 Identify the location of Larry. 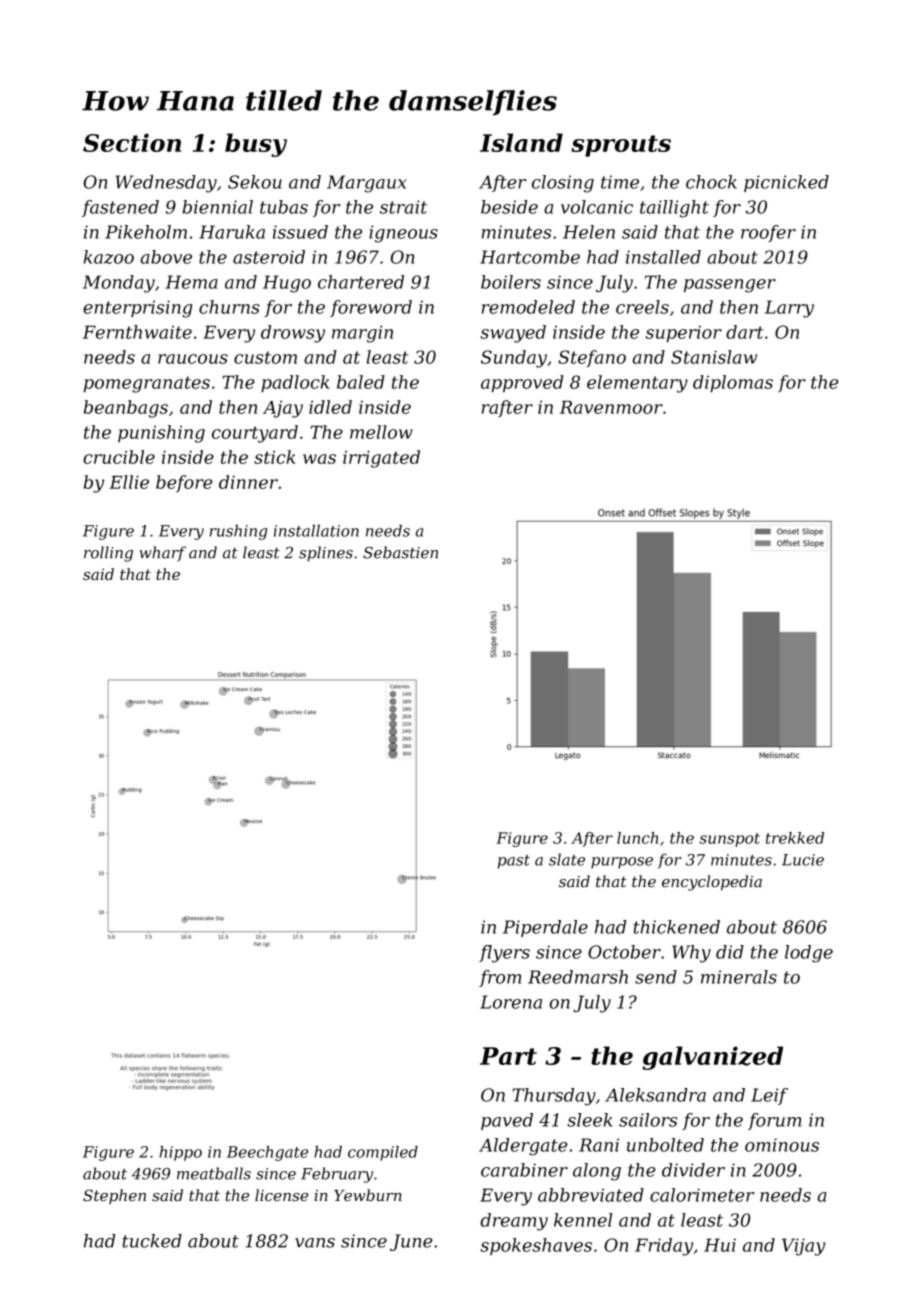
(789, 309).
